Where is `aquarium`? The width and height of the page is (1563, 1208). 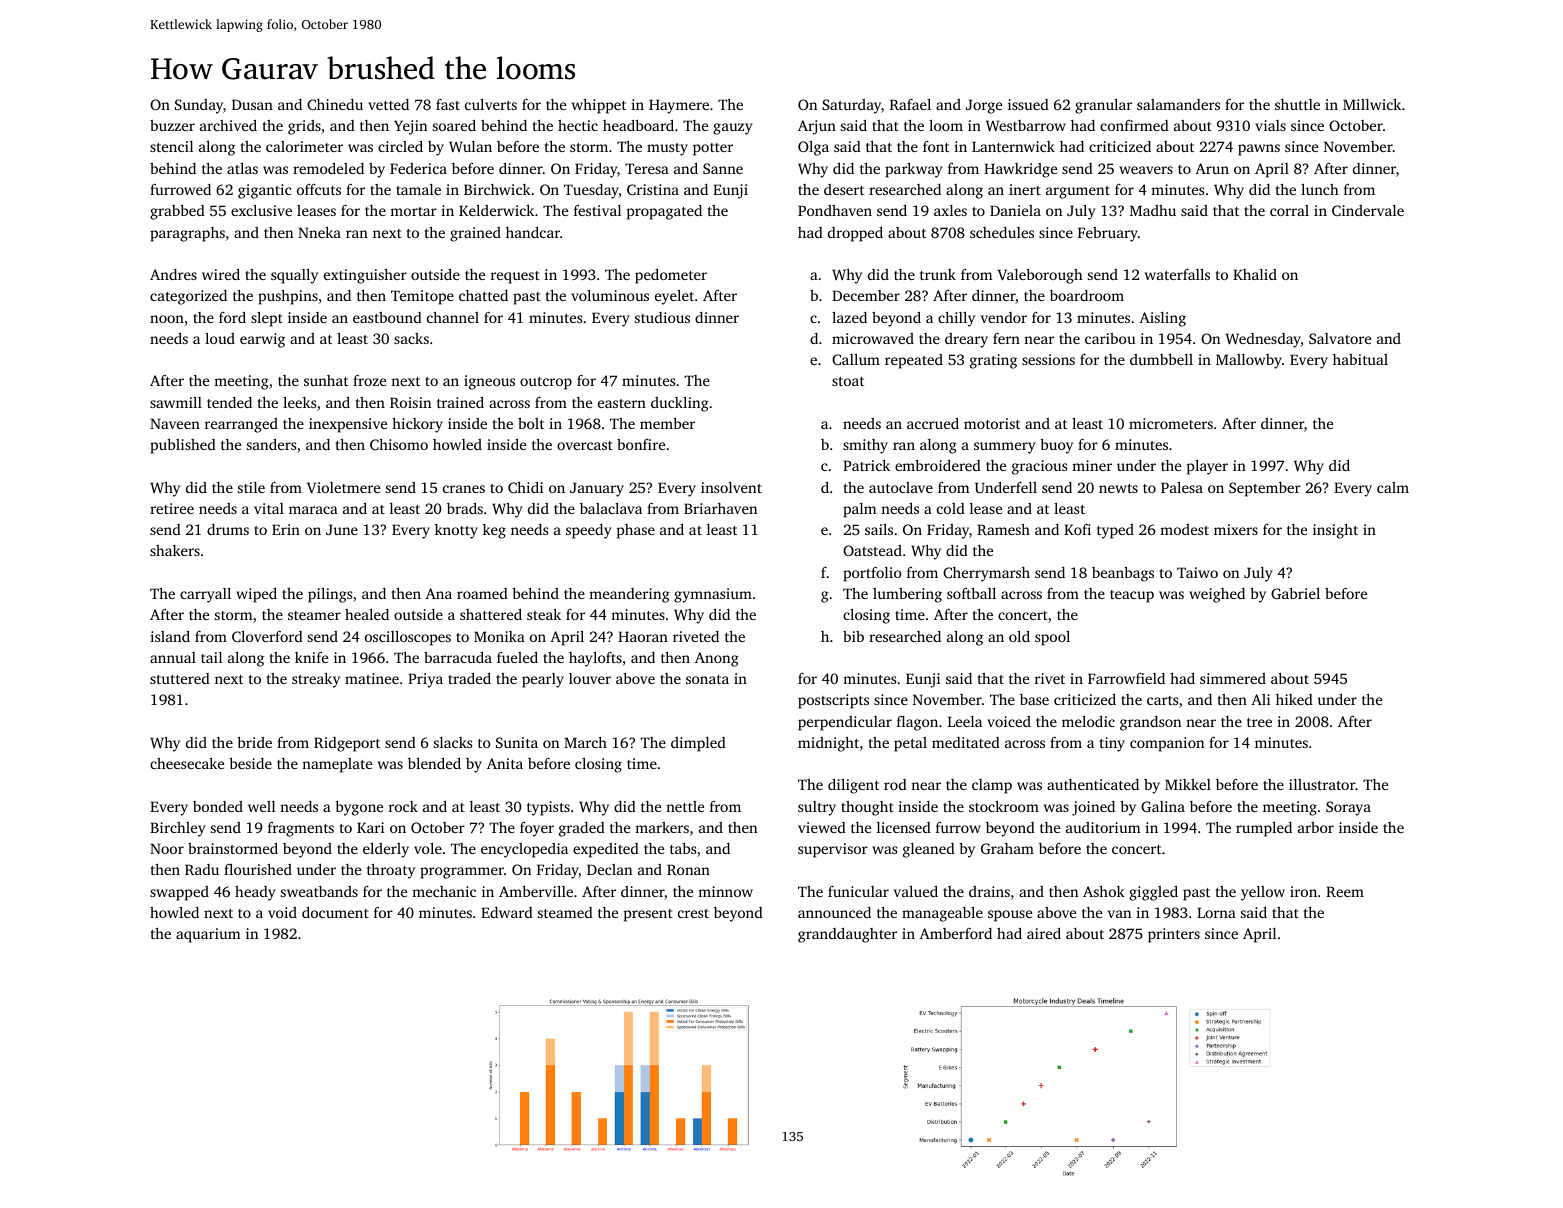 aquarium is located at coordinates (208, 935).
